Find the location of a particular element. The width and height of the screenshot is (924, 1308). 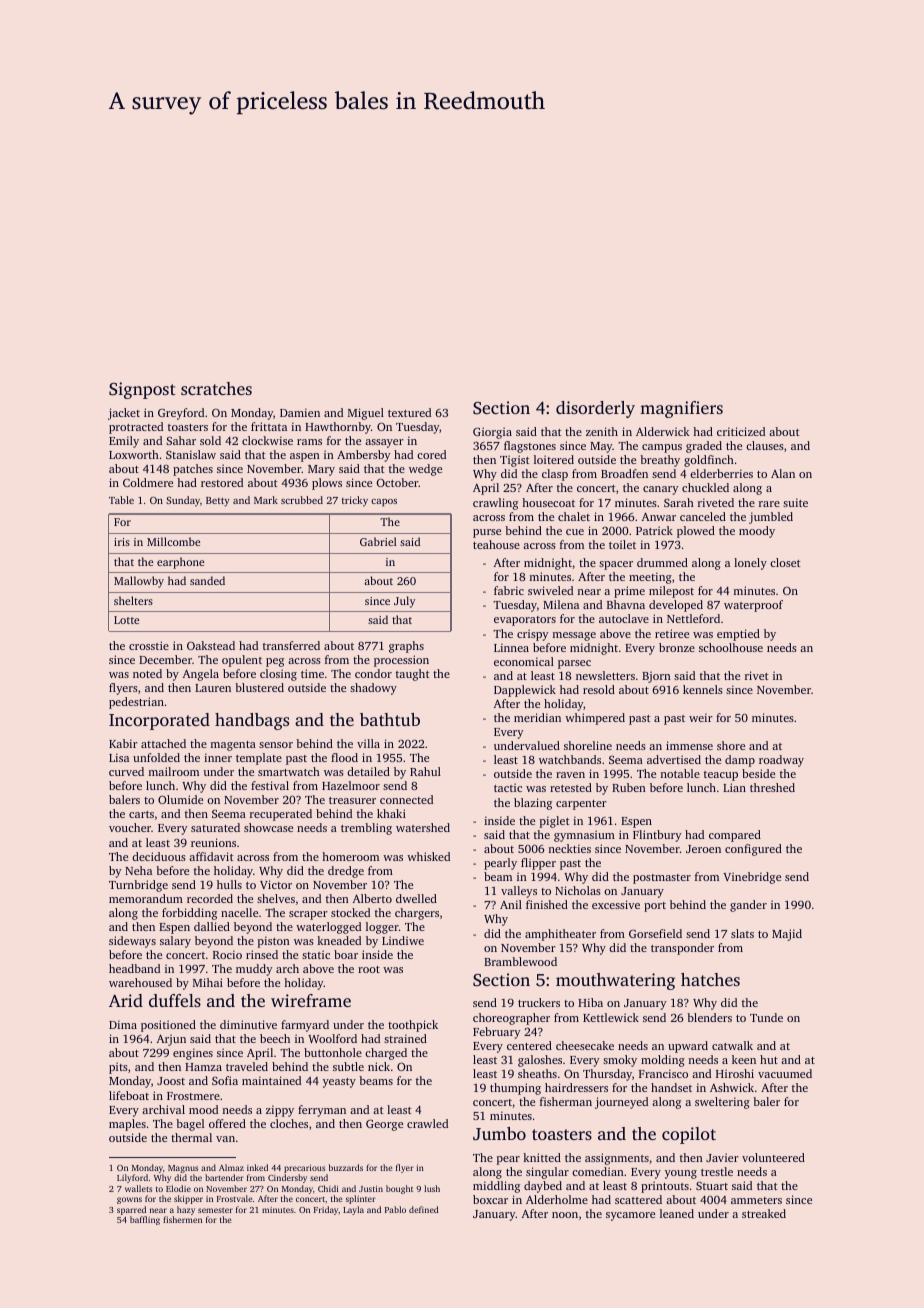

shelters is located at coordinates (133, 600).
